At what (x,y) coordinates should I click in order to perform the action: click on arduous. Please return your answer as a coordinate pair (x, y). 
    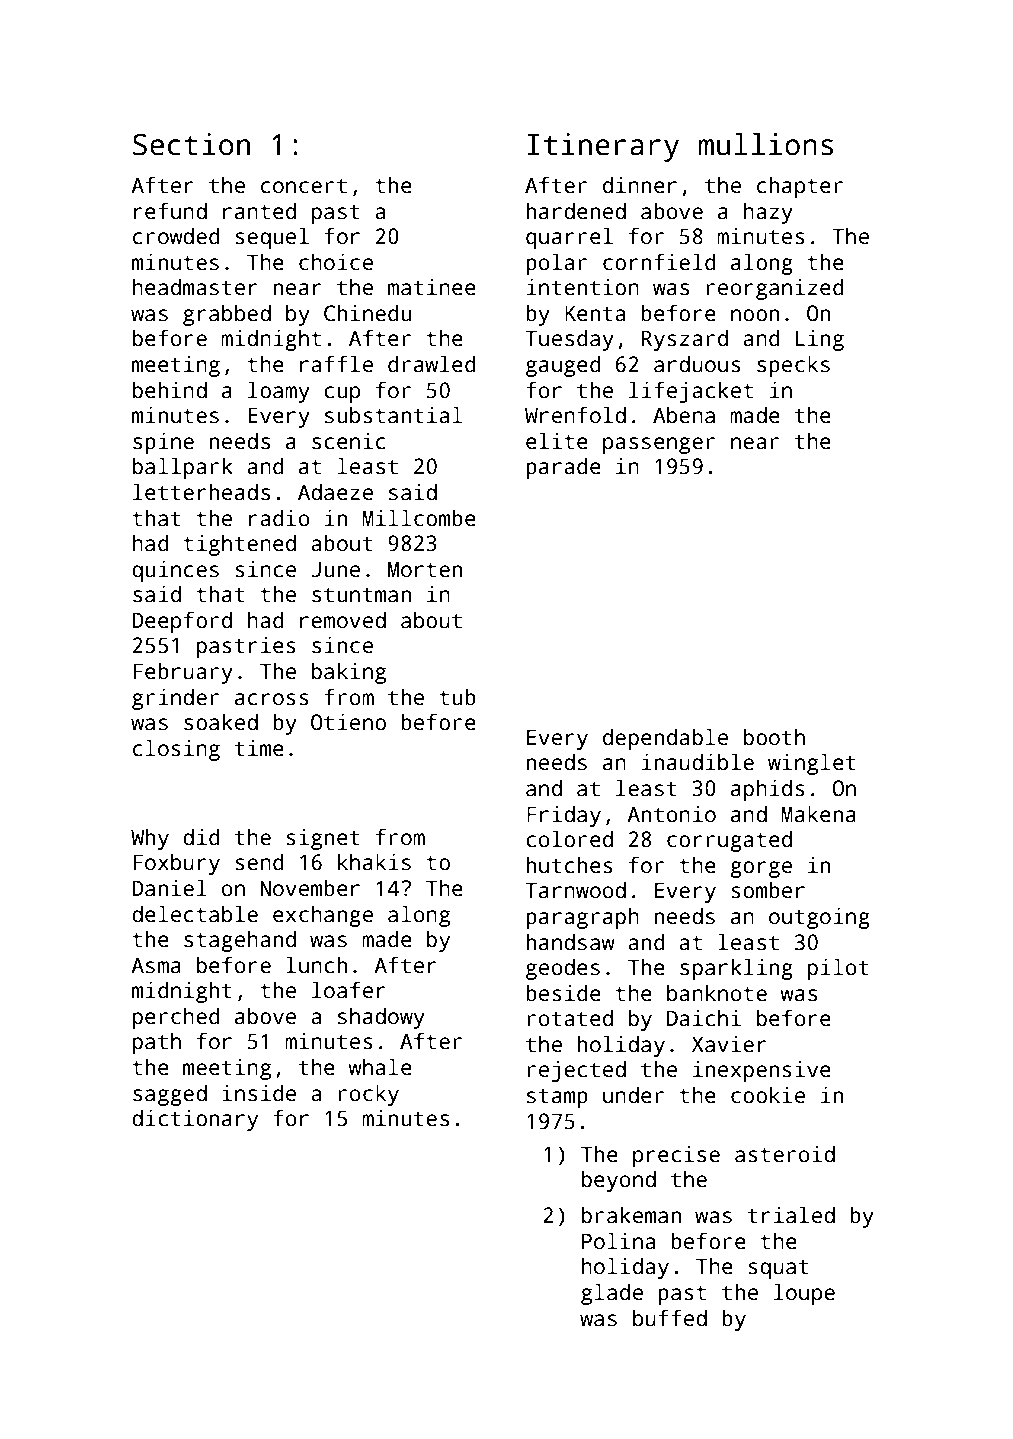
    Looking at the image, I should click on (697, 364).
